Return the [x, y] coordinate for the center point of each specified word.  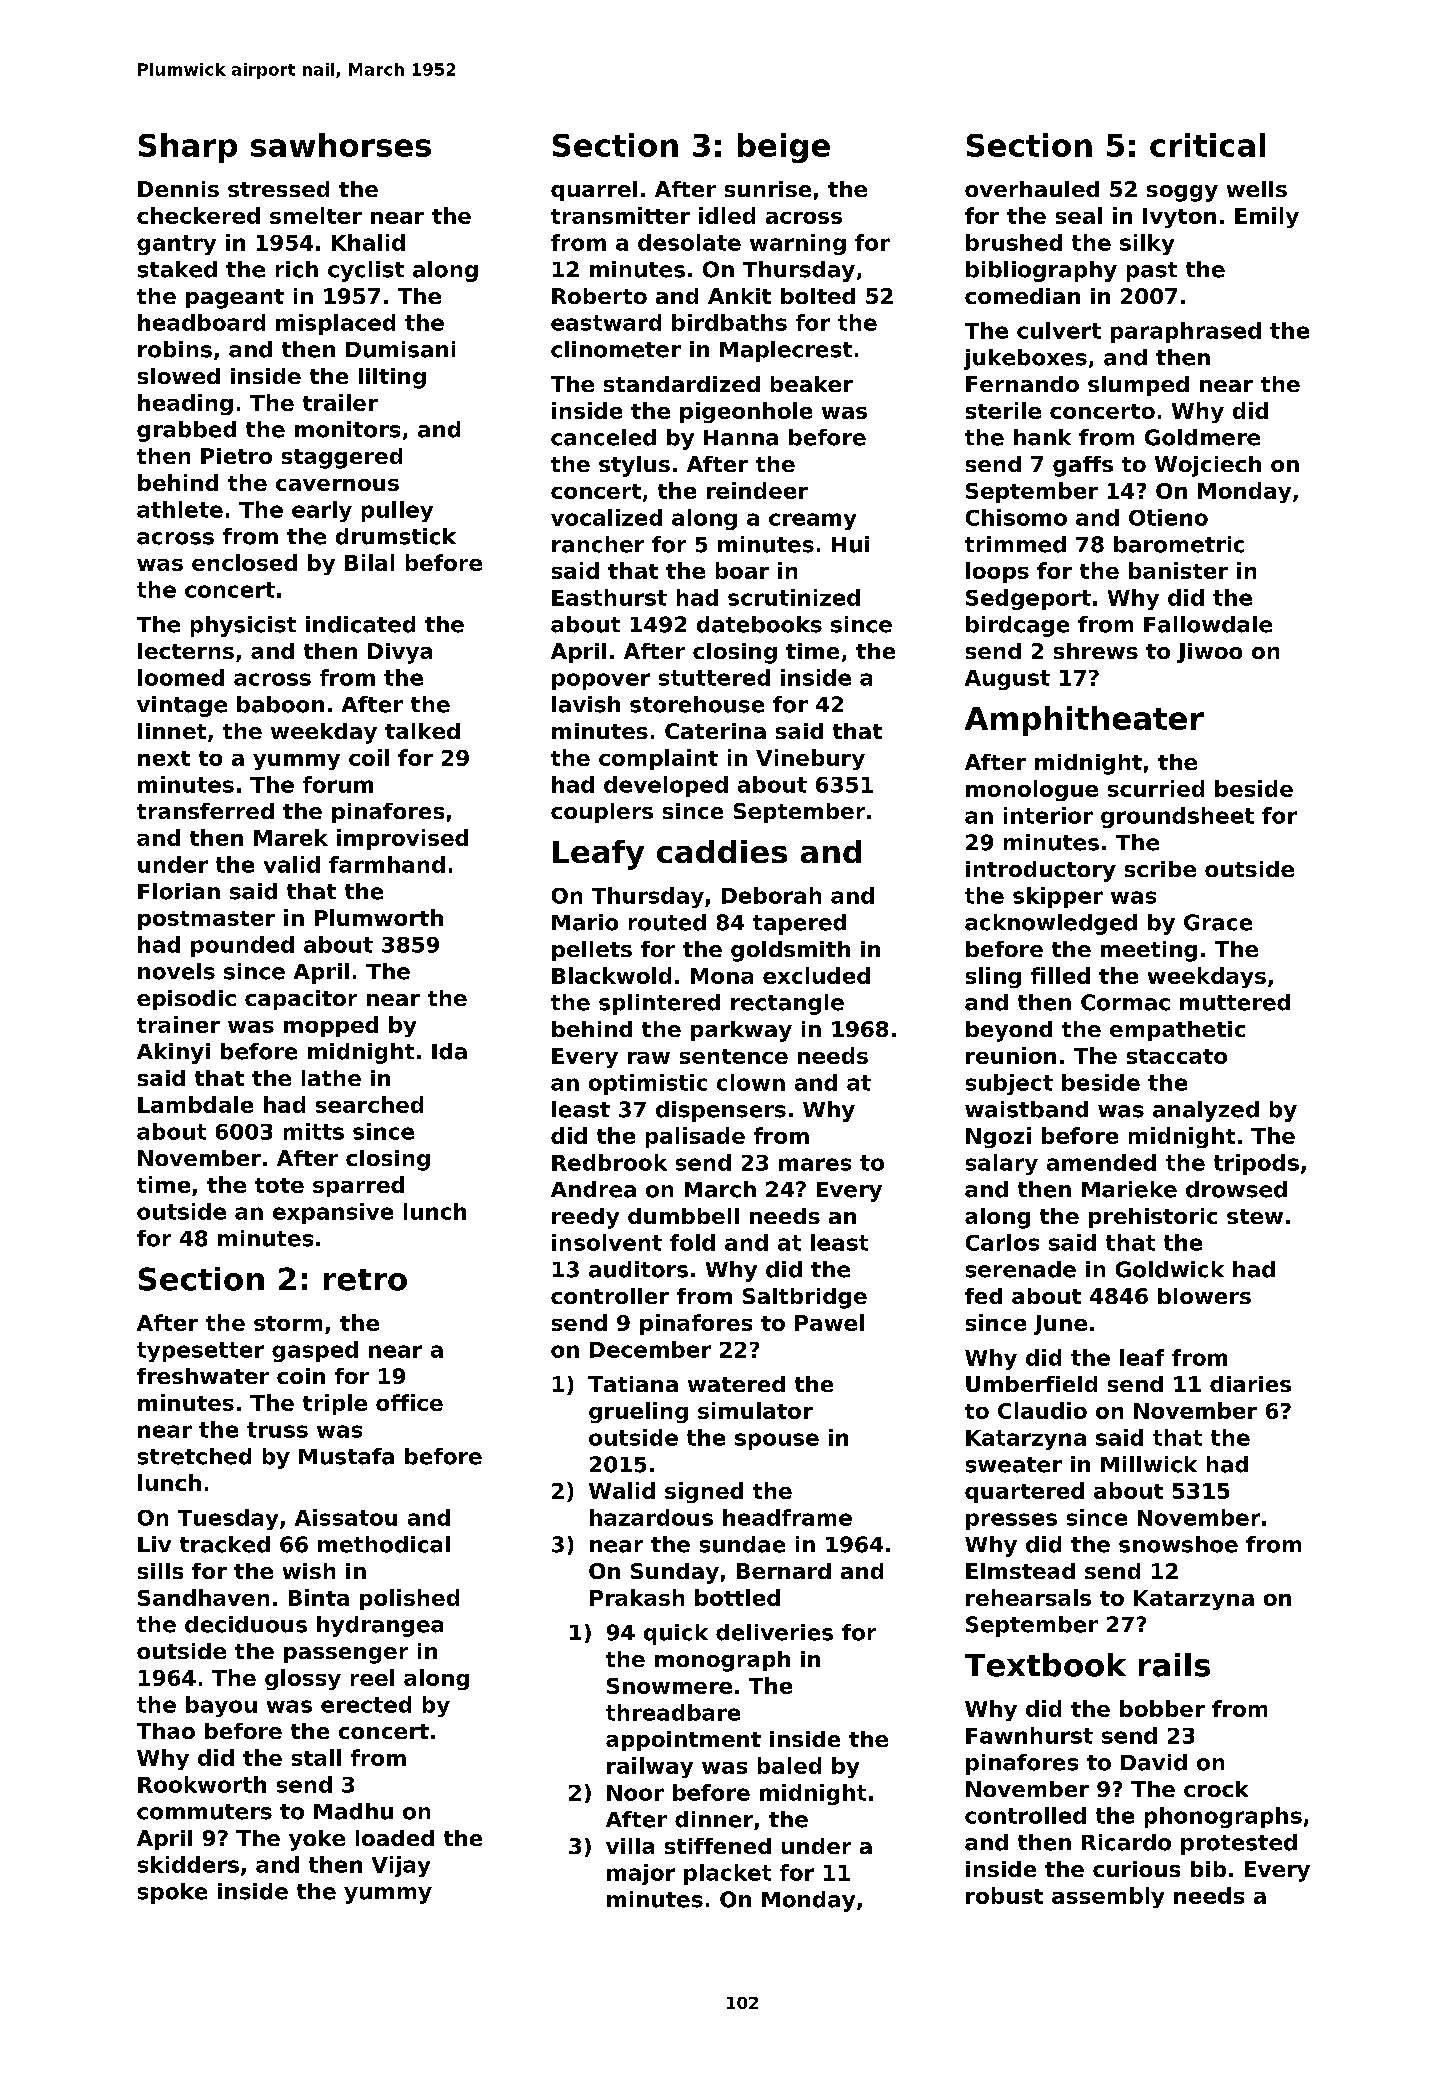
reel [372, 1677]
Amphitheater [1084, 721]
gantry [176, 245]
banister [1178, 570]
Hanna [741, 438]
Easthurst [609, 597]
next [164, 758]
